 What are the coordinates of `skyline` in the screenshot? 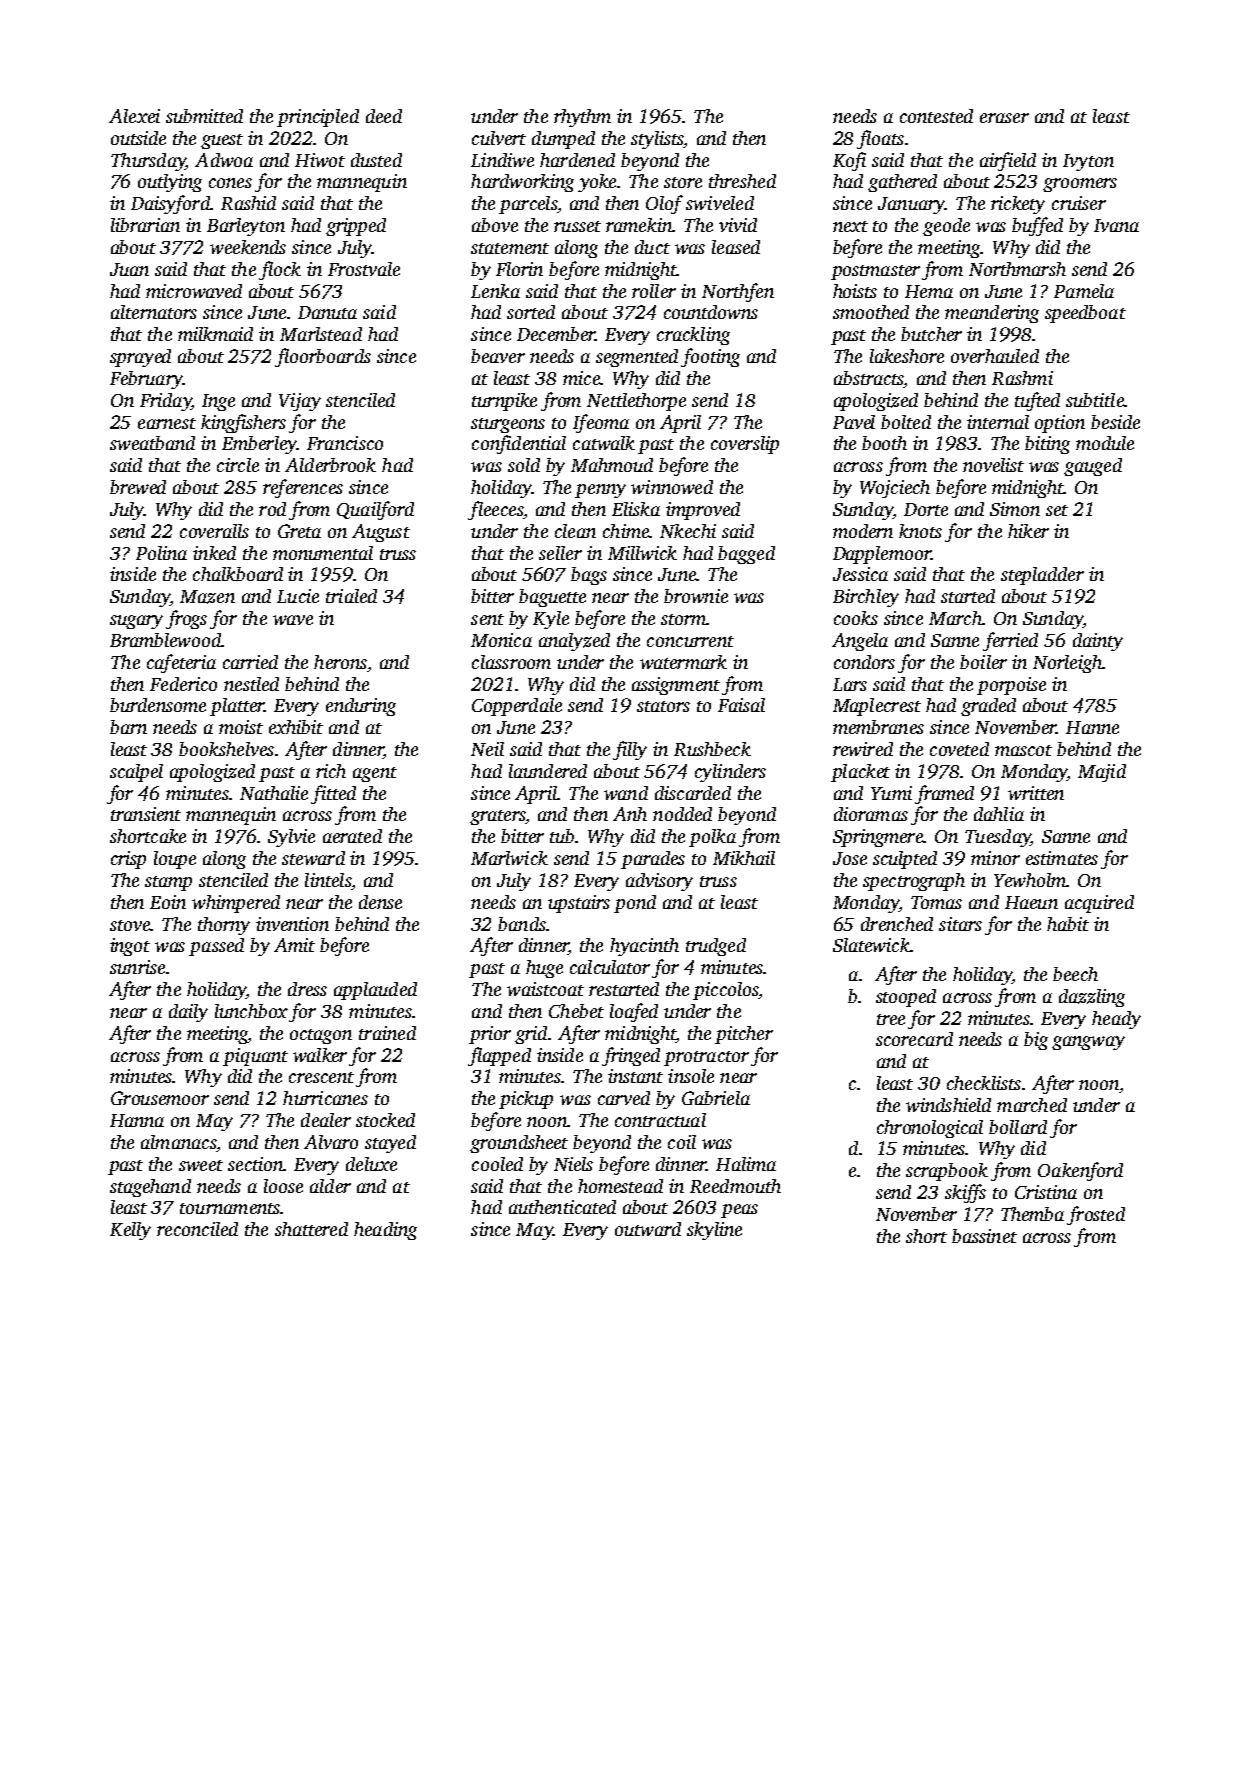 It's located at (714, 1231).
